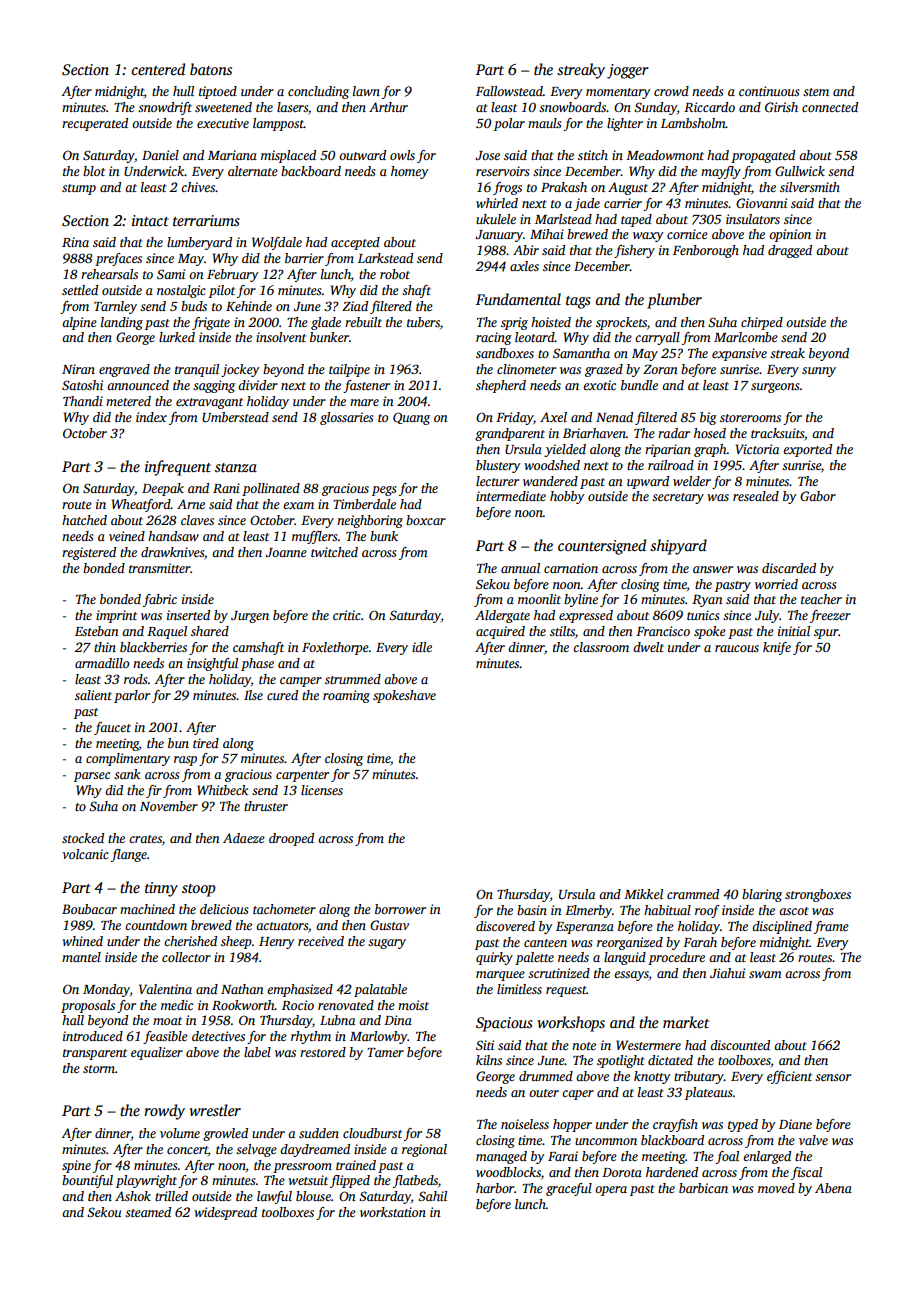 Image resolution: width=924 pixels, height=1308 pixels. Describe the element at coordinates (571, 1024) in the screenshot. I see `workshops` at that location.
